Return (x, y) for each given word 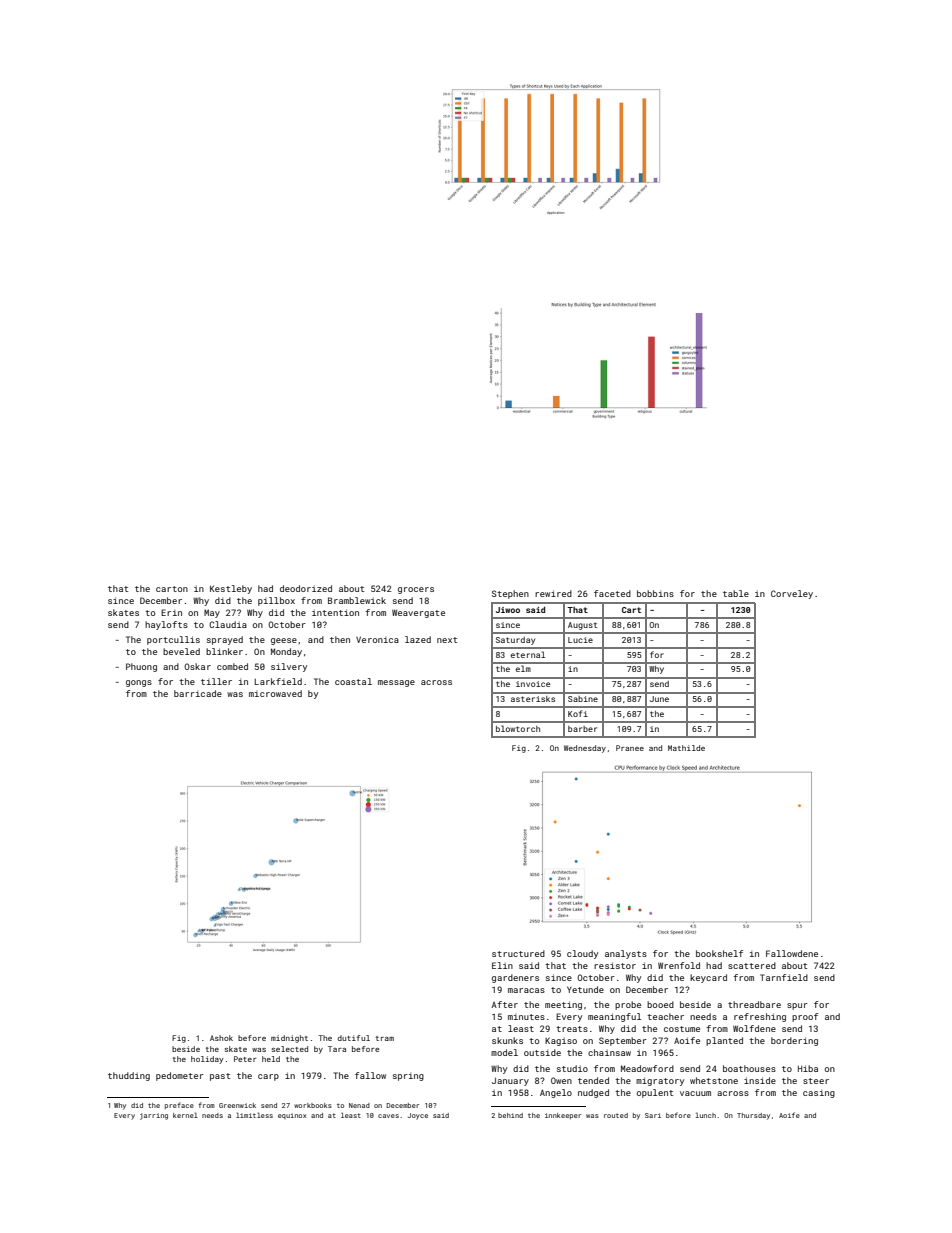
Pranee (630, 748)
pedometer (180, 1076)
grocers (416, 590)
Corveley (792, 594)
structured (518, 953)
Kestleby (231, 589)
